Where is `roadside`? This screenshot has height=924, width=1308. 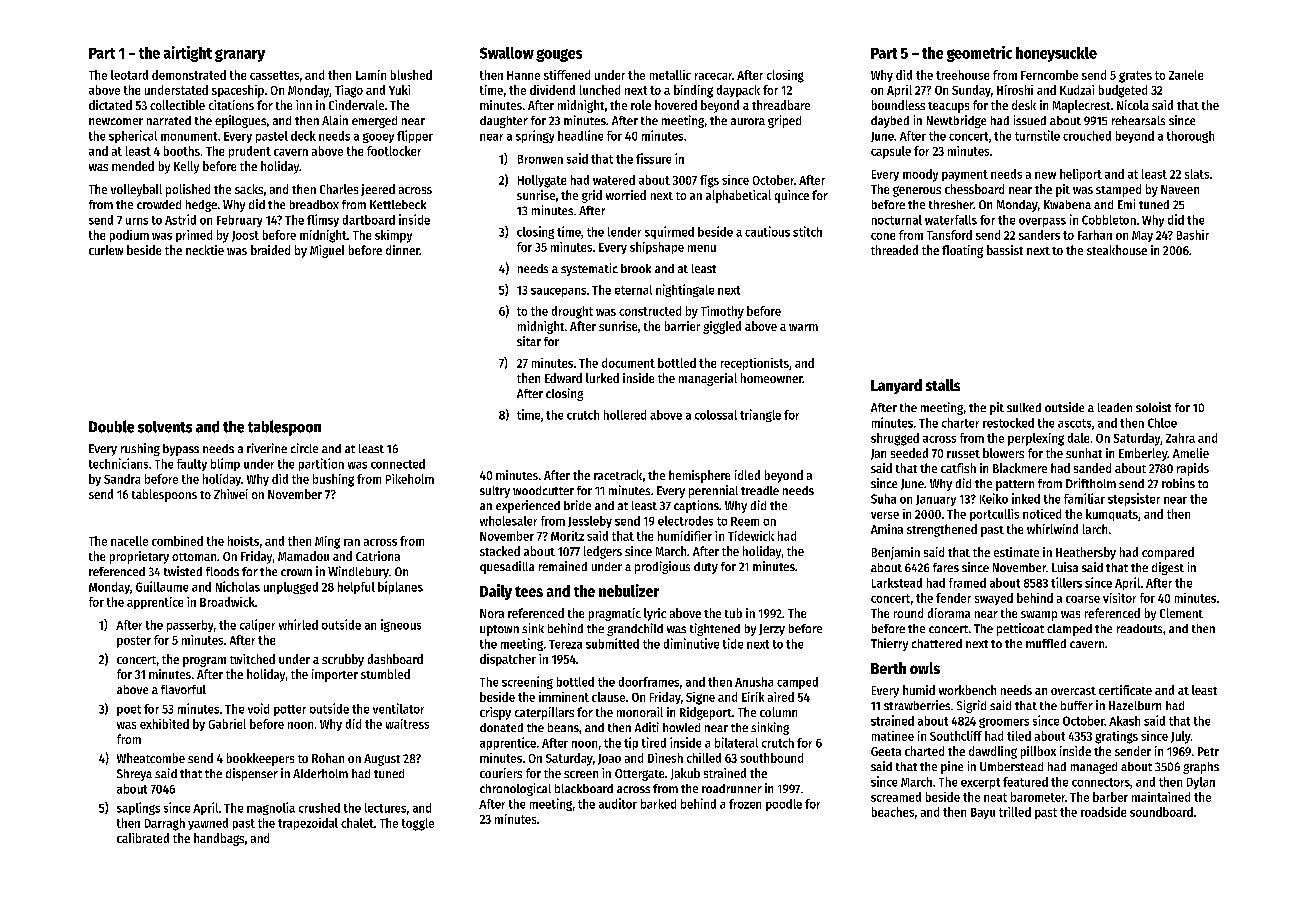
roadside is located at coordinates (1103, 812).
